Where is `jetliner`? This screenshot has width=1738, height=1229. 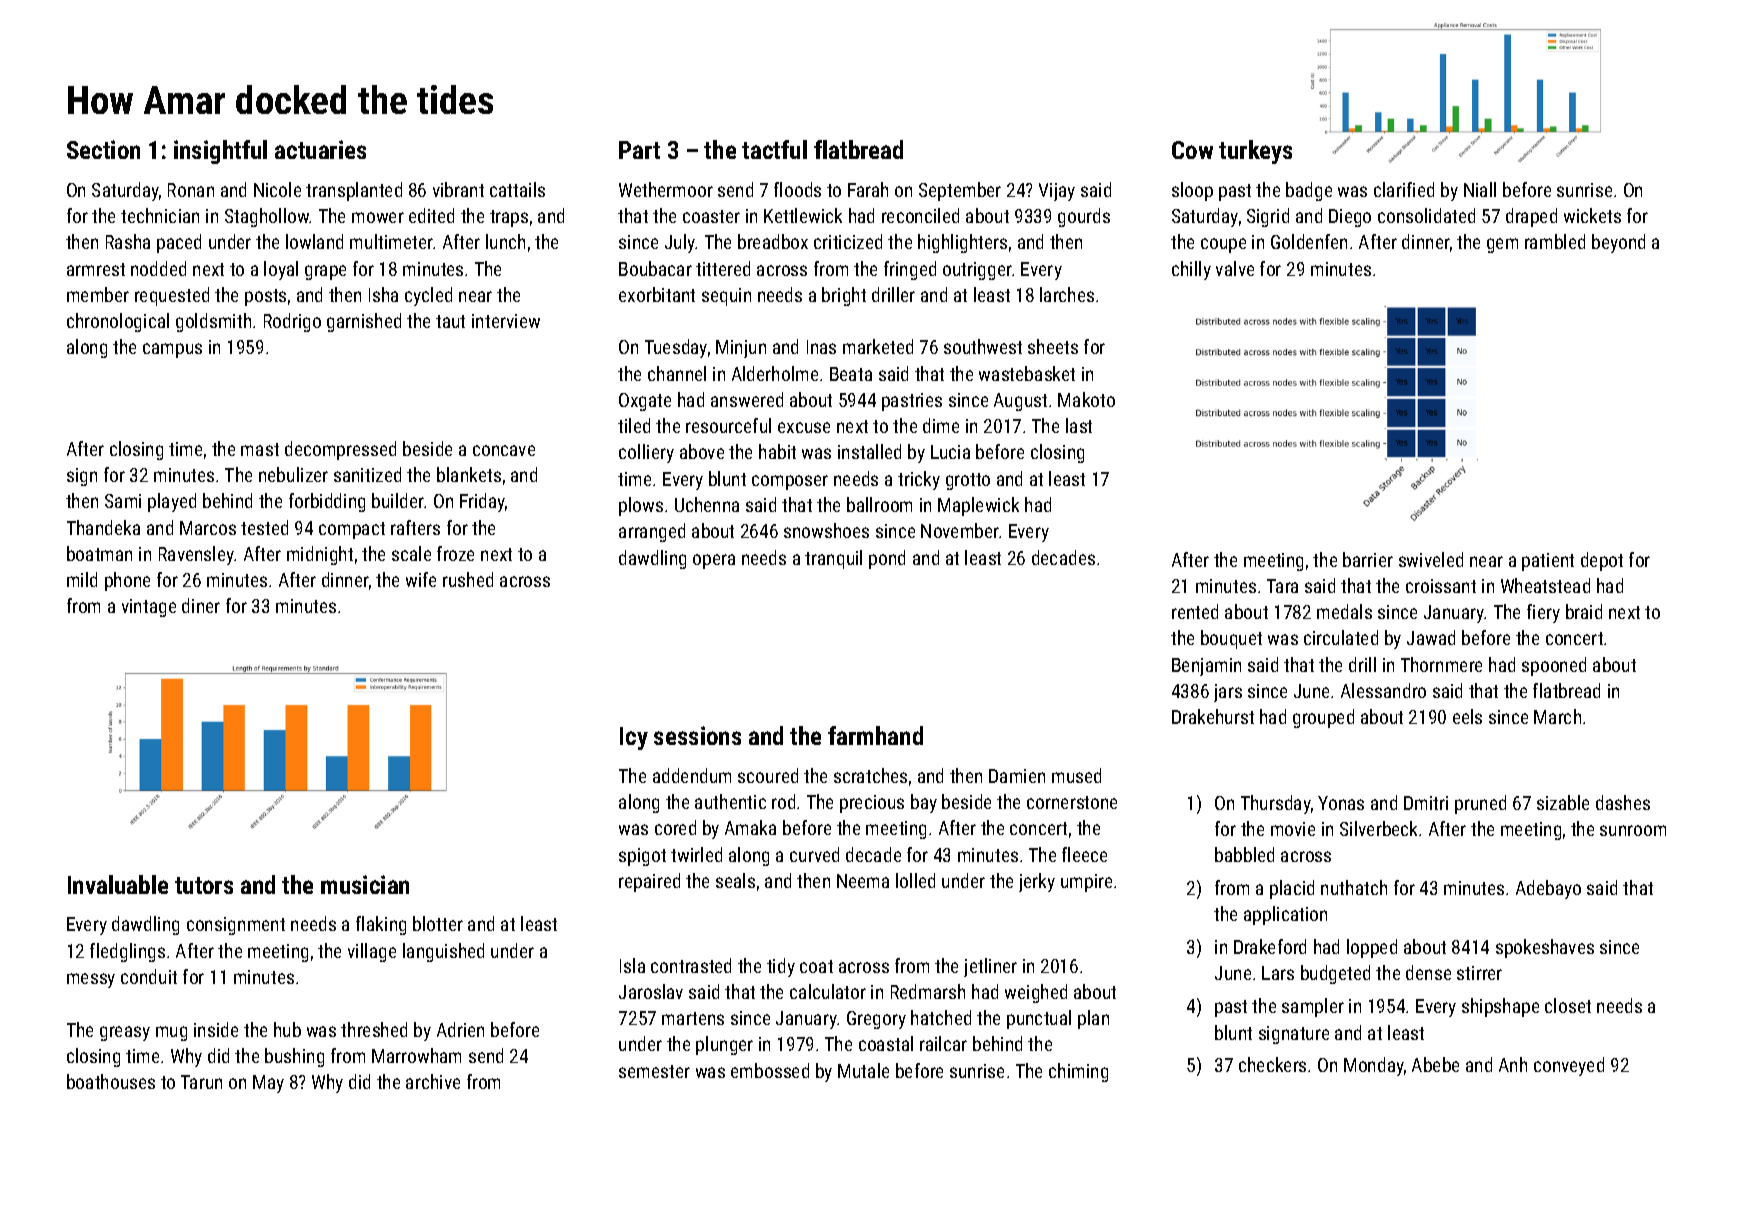
jetliner is located at coordinates (990, 967).
